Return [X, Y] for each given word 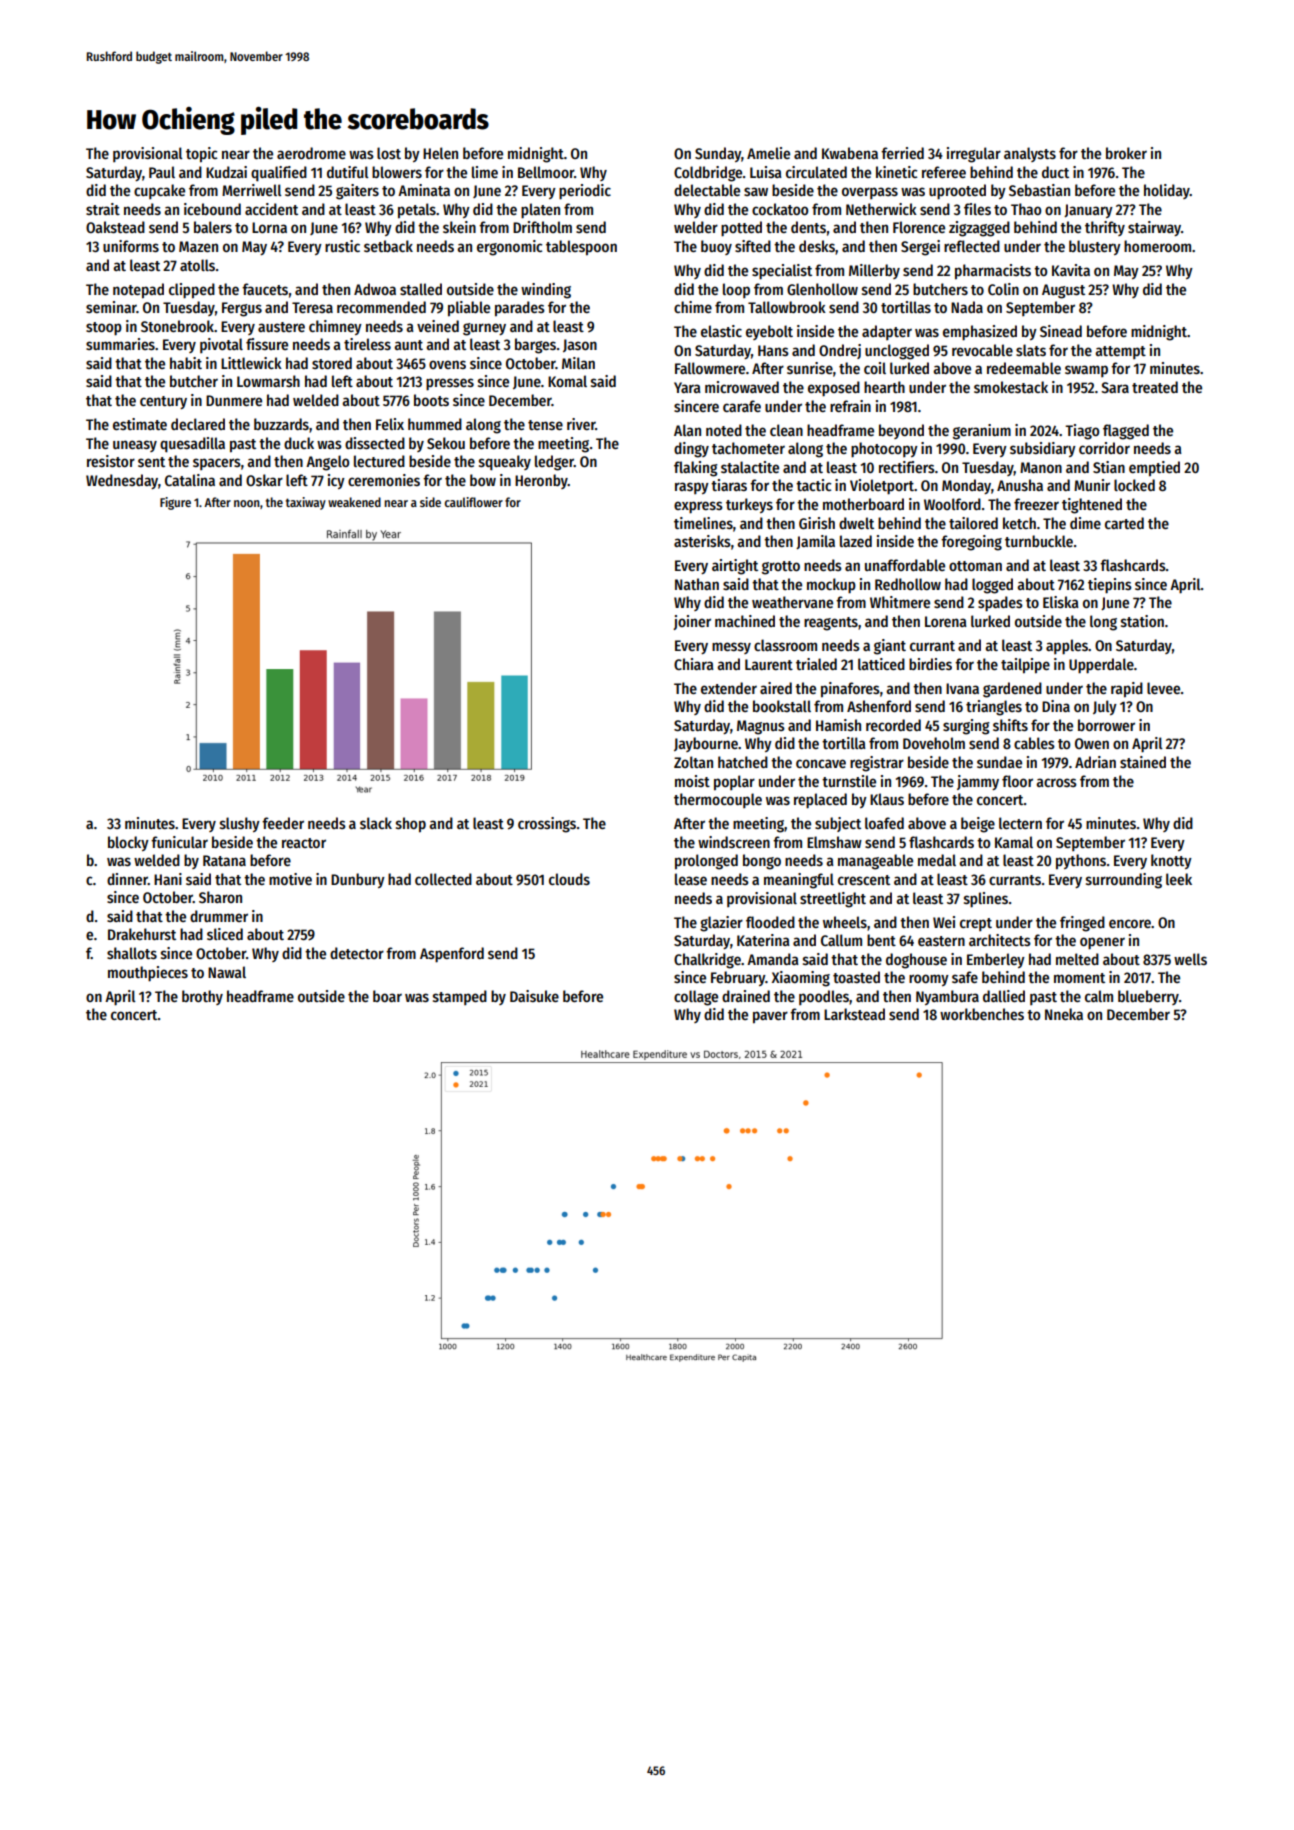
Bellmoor [546, 172]
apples [1067, 647]
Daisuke [534, 996]
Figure [175, 503]
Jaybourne [706, 744]
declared [198, 424]
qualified [279, 174]
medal [937, 860]
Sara [1115, 387]
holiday [1167, 191]
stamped [460, 997]
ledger [554, 463]
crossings [547, 825]
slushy [240, 824]
